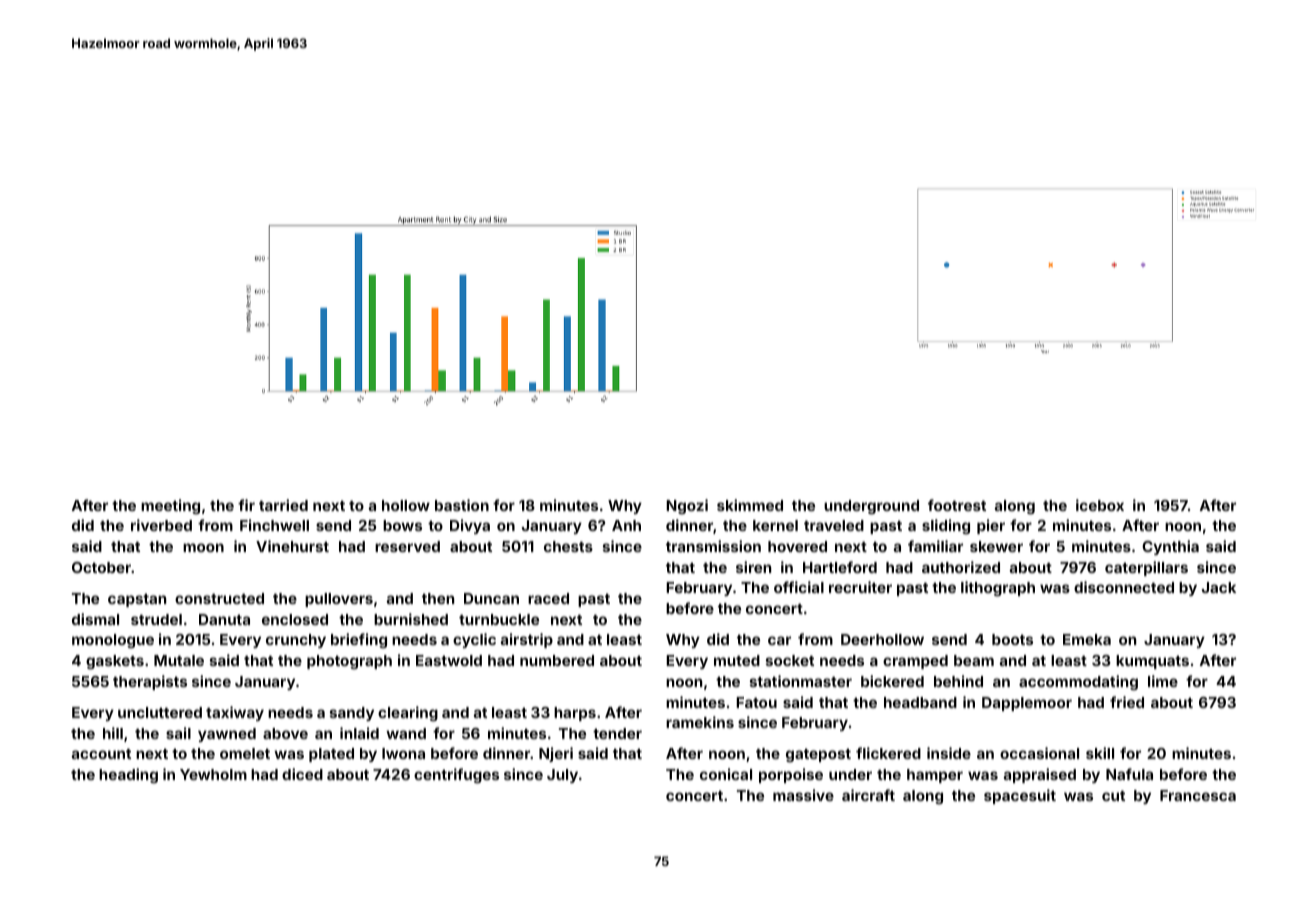 This screenshot has height=924, width=1308. What do you see at coordinates (687, 507) in the screenshot?
I see `Ngozi` at bounding box center [687, 507].
